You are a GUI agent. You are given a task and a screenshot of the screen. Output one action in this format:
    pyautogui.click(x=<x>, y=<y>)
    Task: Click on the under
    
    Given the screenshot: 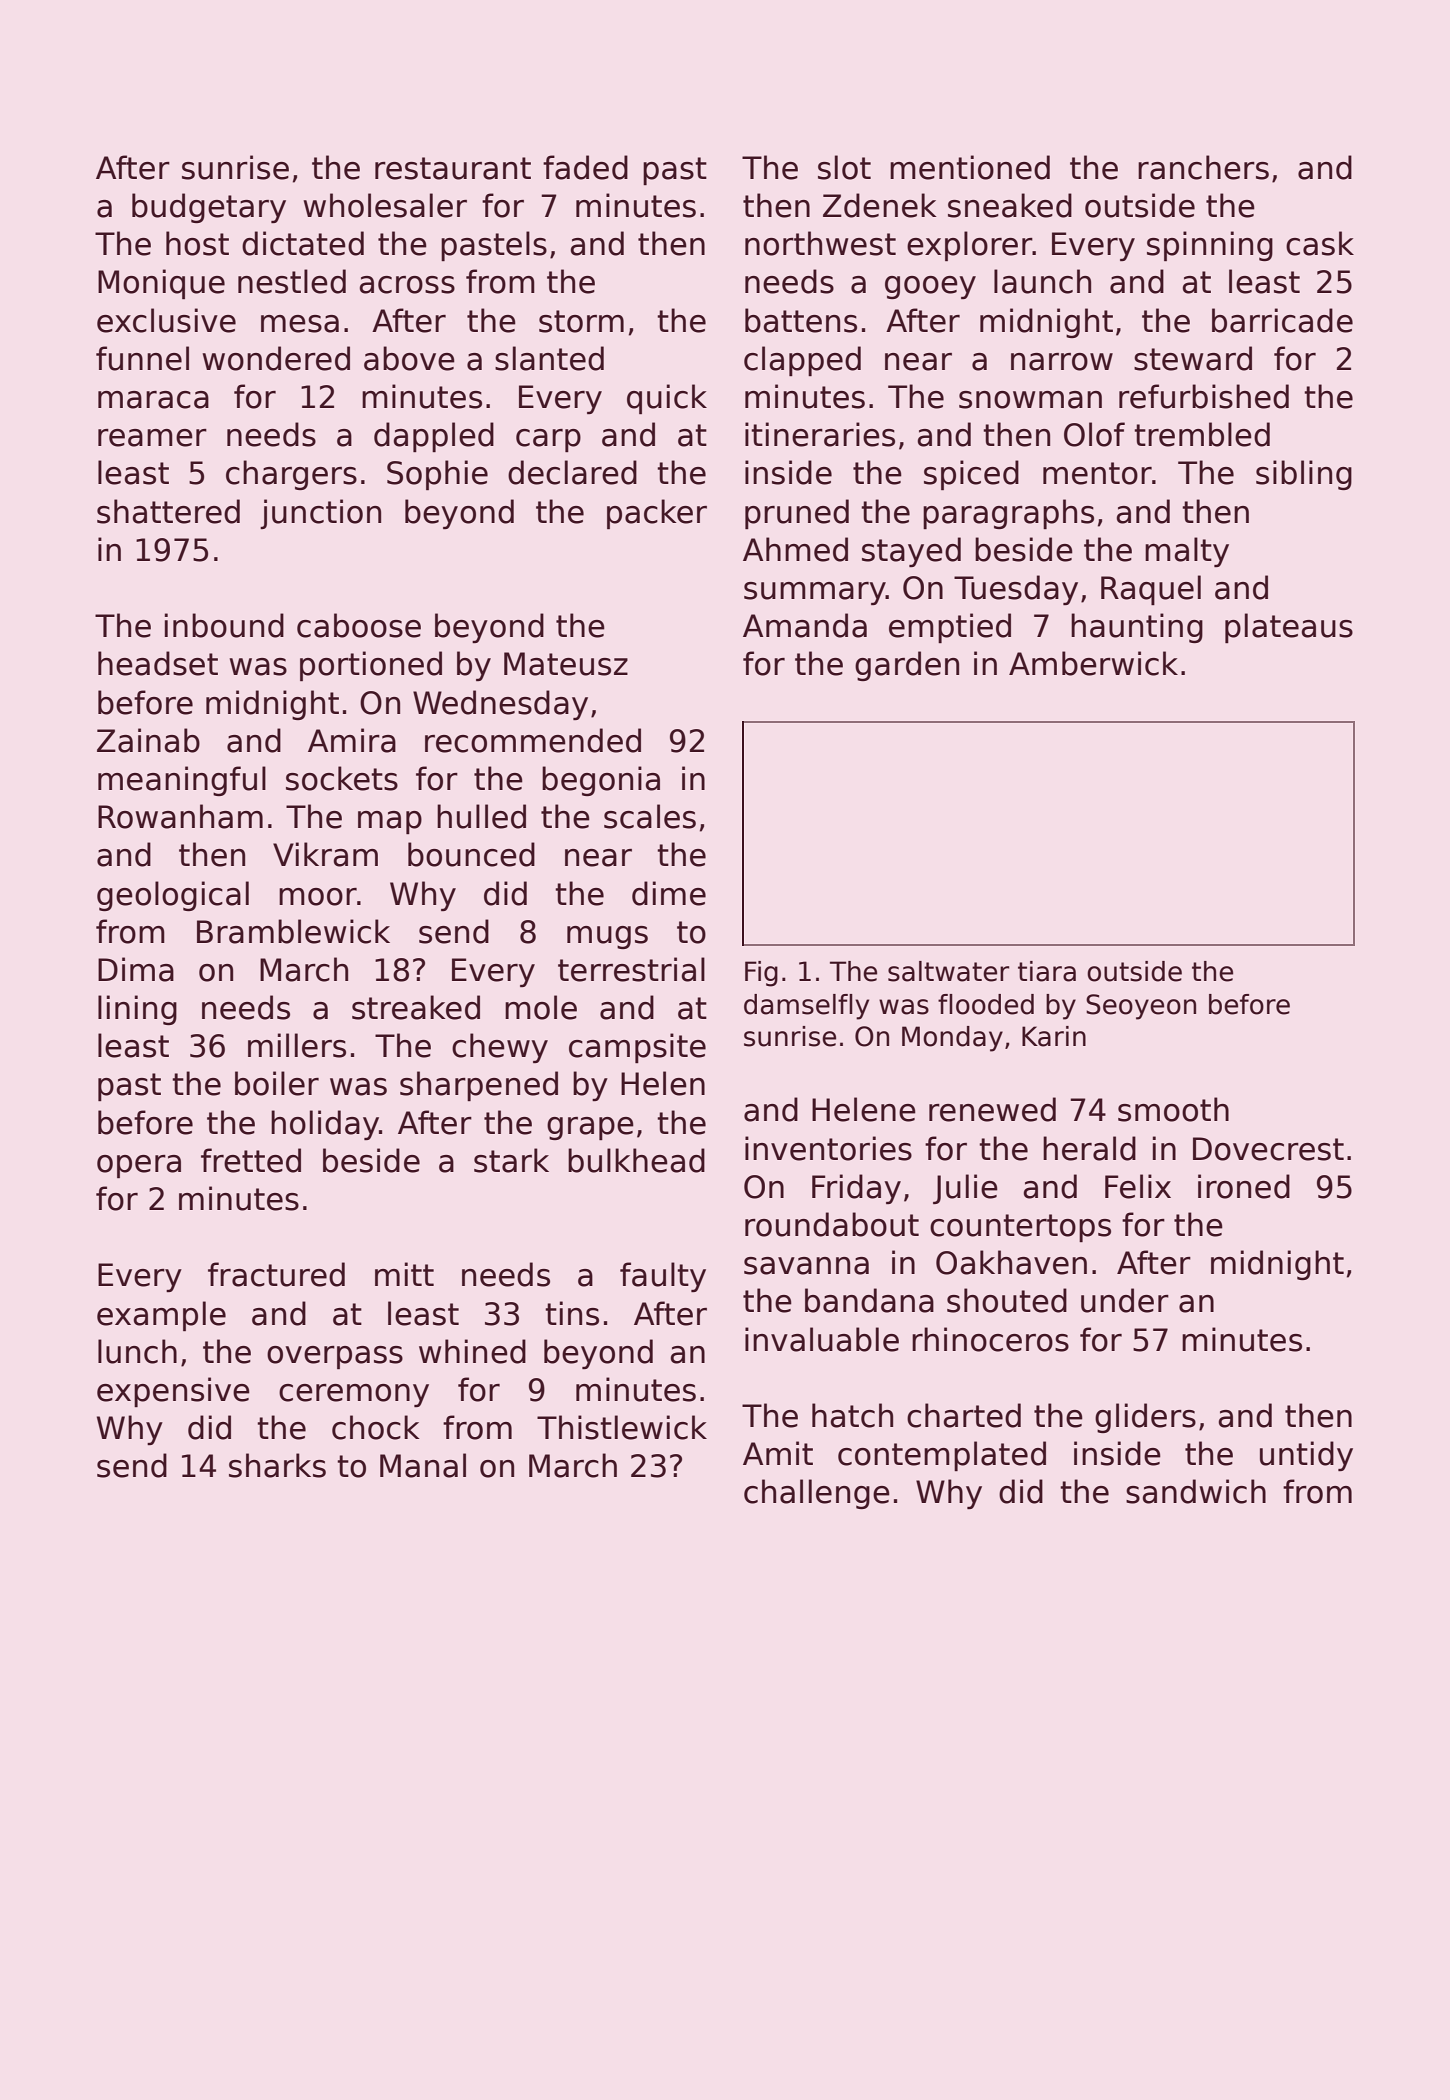 What is the action you would take?
    pyautogui.click(x=1125, y=1300)
